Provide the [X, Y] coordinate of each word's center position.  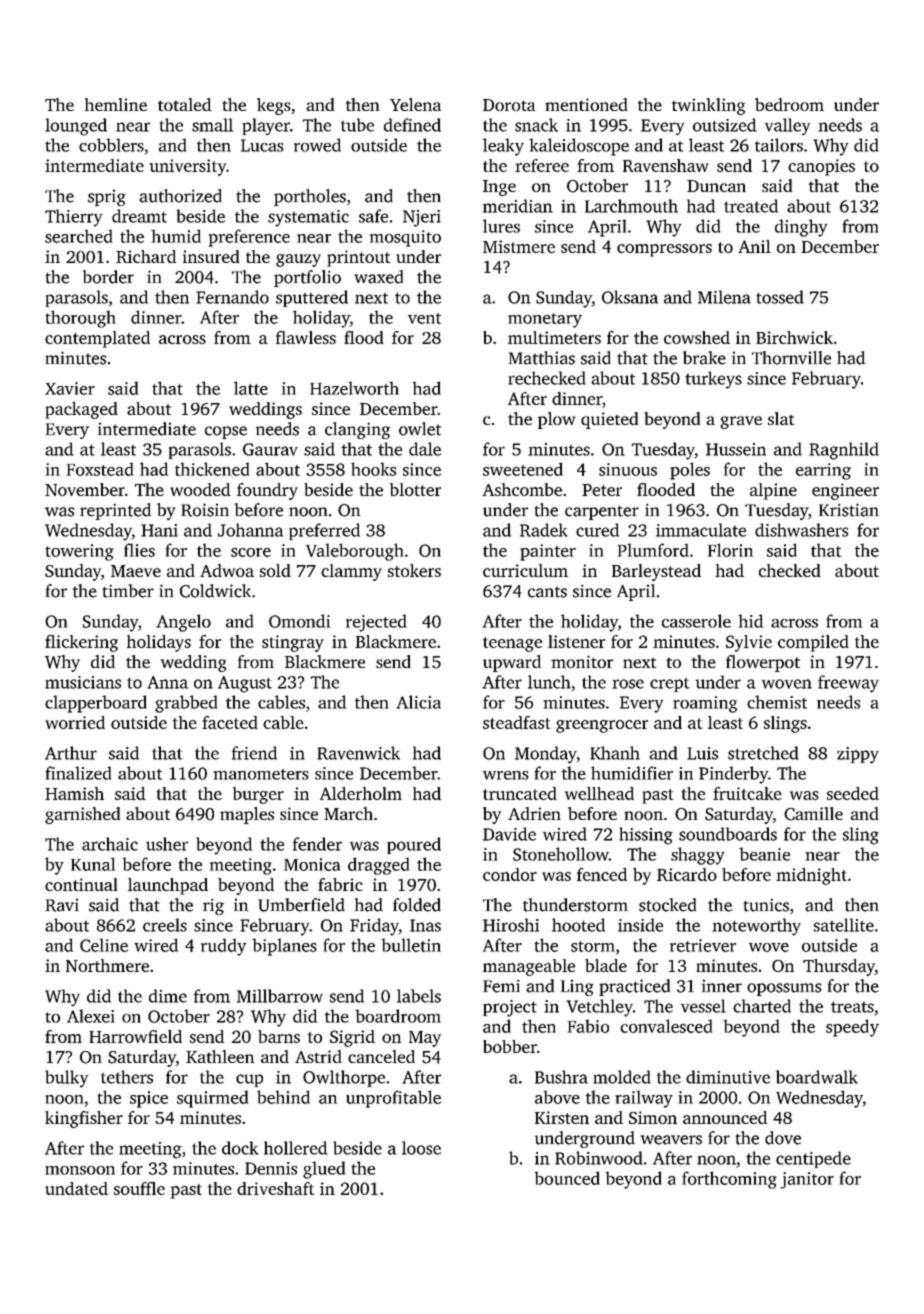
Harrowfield [135, 1036]
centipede [813, 1159]
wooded [200, 489]
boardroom [398, 1016]
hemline [116, 104]
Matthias [542, 358]
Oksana [630, 297]
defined [412, 125]
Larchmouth [631, 206]
